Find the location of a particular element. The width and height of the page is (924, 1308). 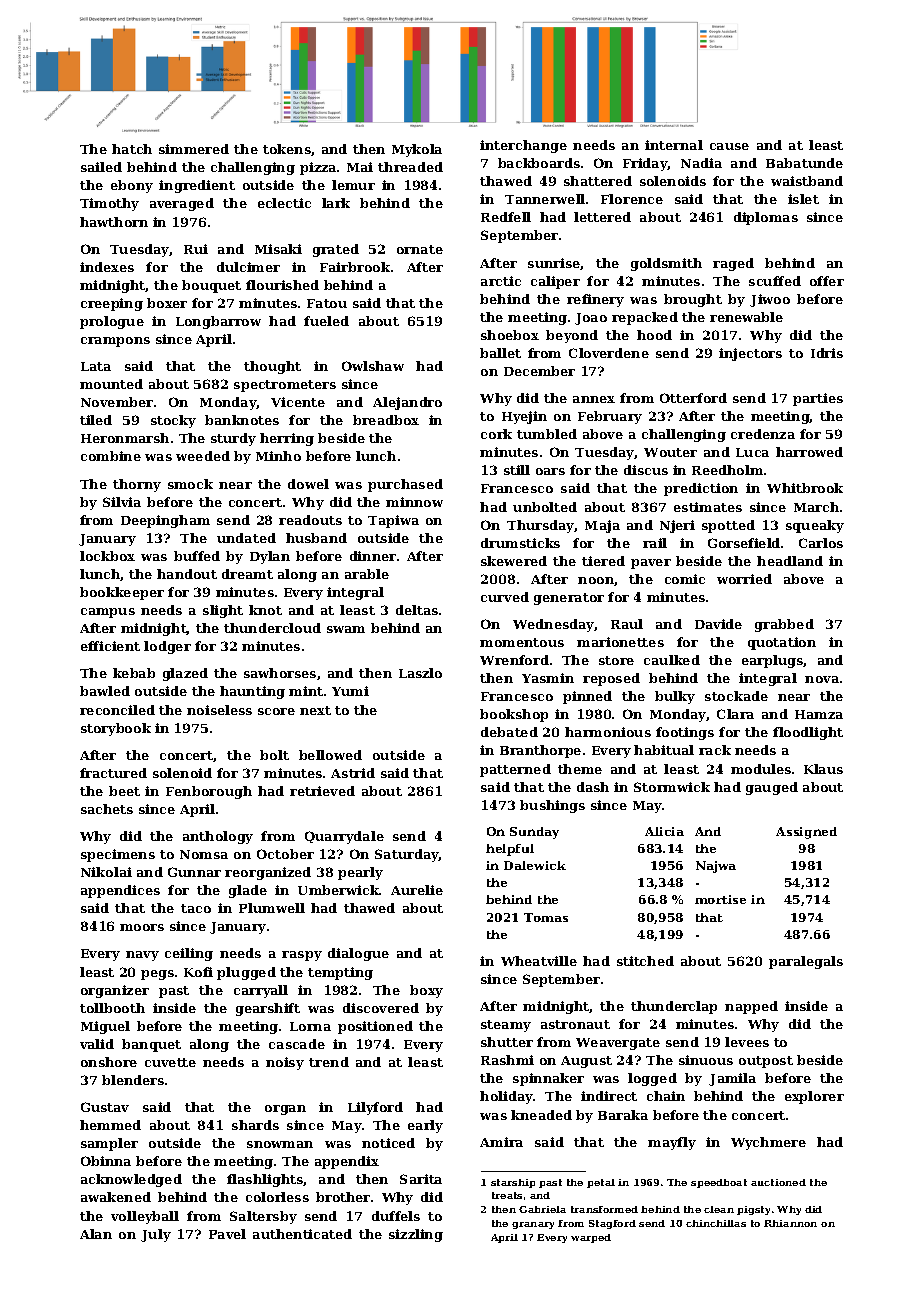

breadbox is located at coordinates (386, 420).
